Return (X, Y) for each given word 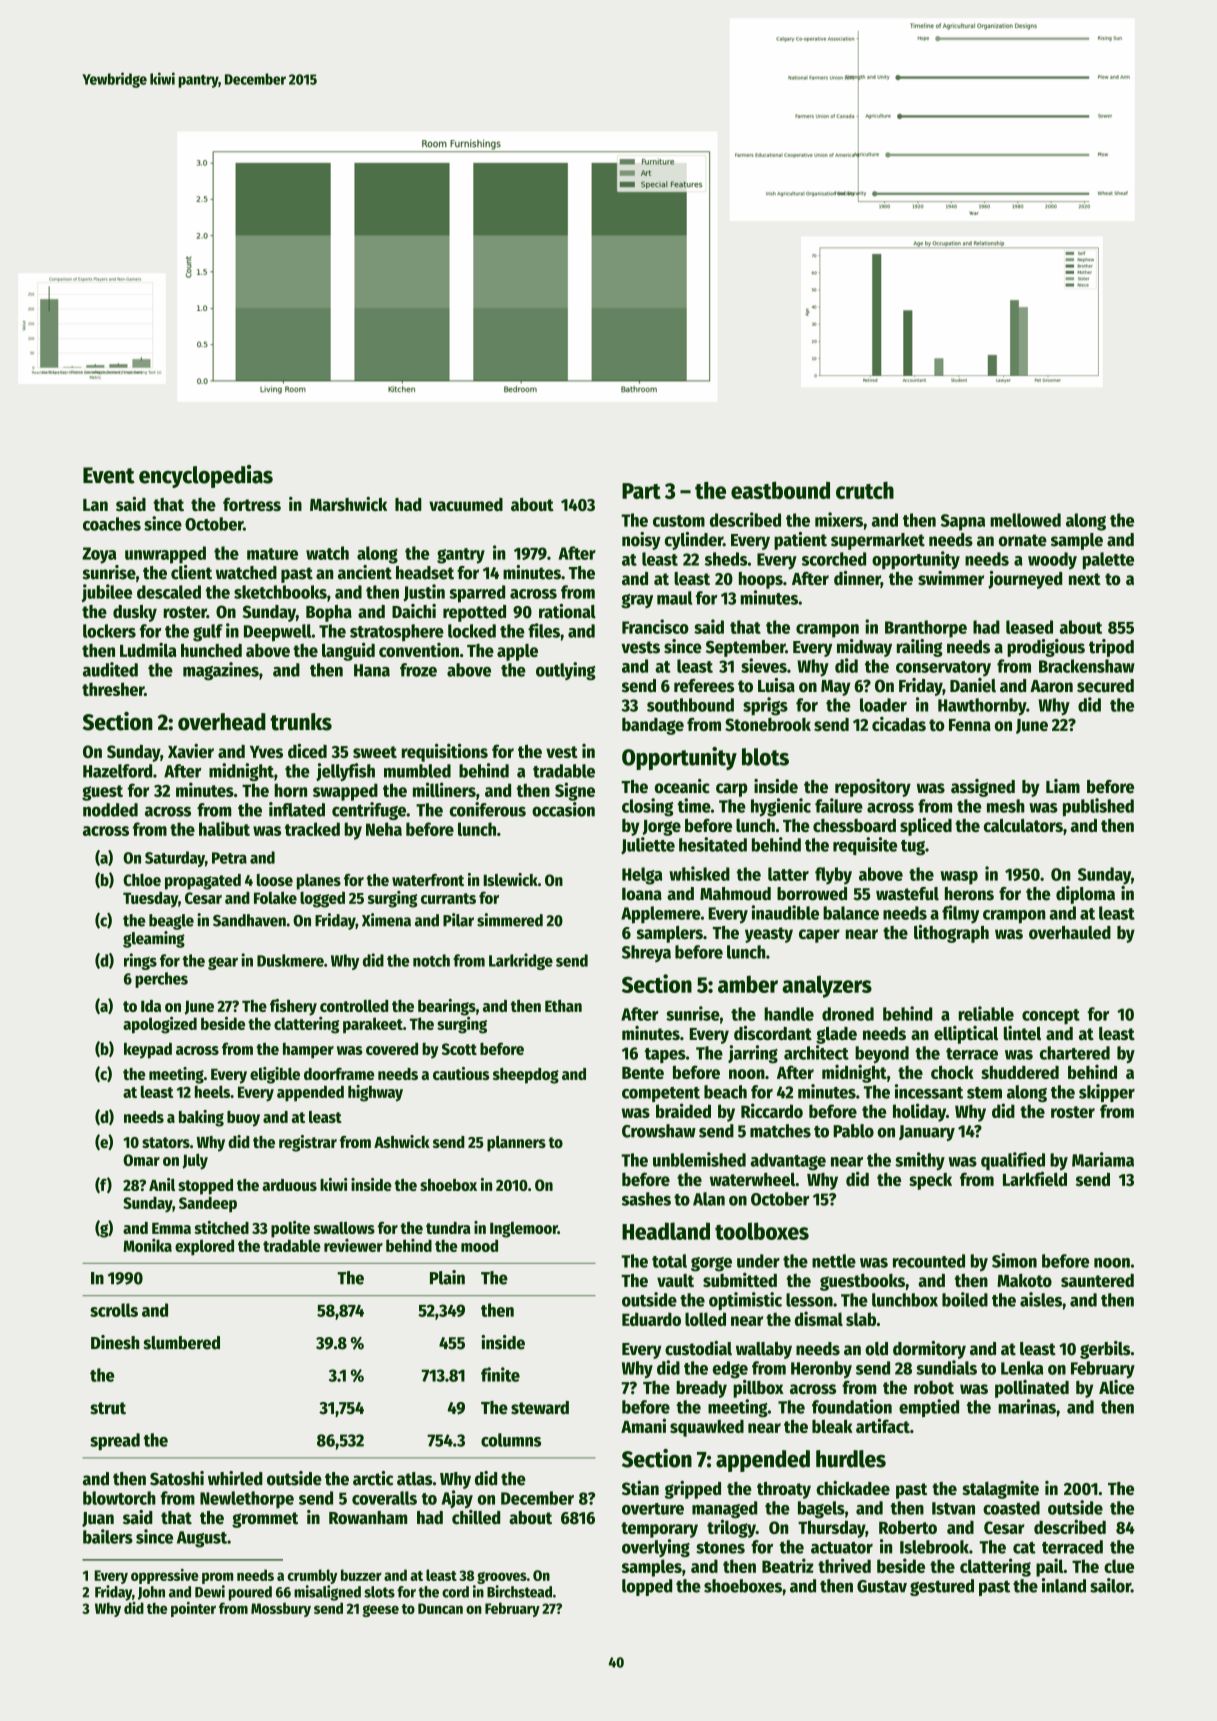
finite (500, 1374)
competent (661, 1094)
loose (275, 880)
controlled (354, 1006)
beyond (882, 1055)
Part (641, 491)
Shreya (646, 953)
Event (109, 475)
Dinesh (115, 1342)
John (151, 1593)
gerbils (1105, 1350)
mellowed (1025, 520)
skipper (1107, 1093)
